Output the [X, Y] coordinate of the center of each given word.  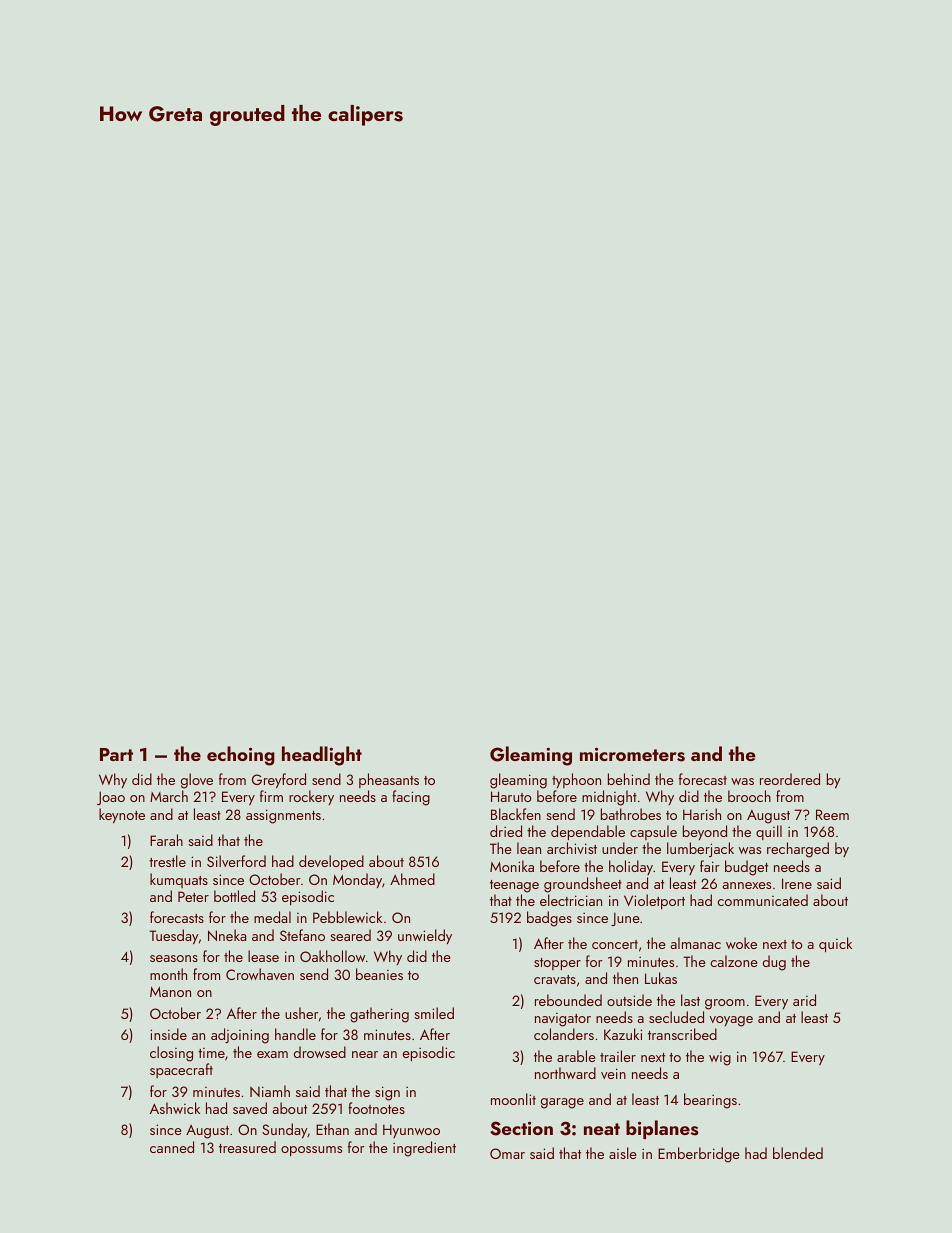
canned [172, 1147]
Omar [507, 1153]
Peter [193, 896]
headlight [322, 756]
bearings [710, 1101]
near [365, 1054]
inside [168, 1034]
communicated [762, 900]
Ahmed [412, 879]
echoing [241, 756]
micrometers [632, 754]
